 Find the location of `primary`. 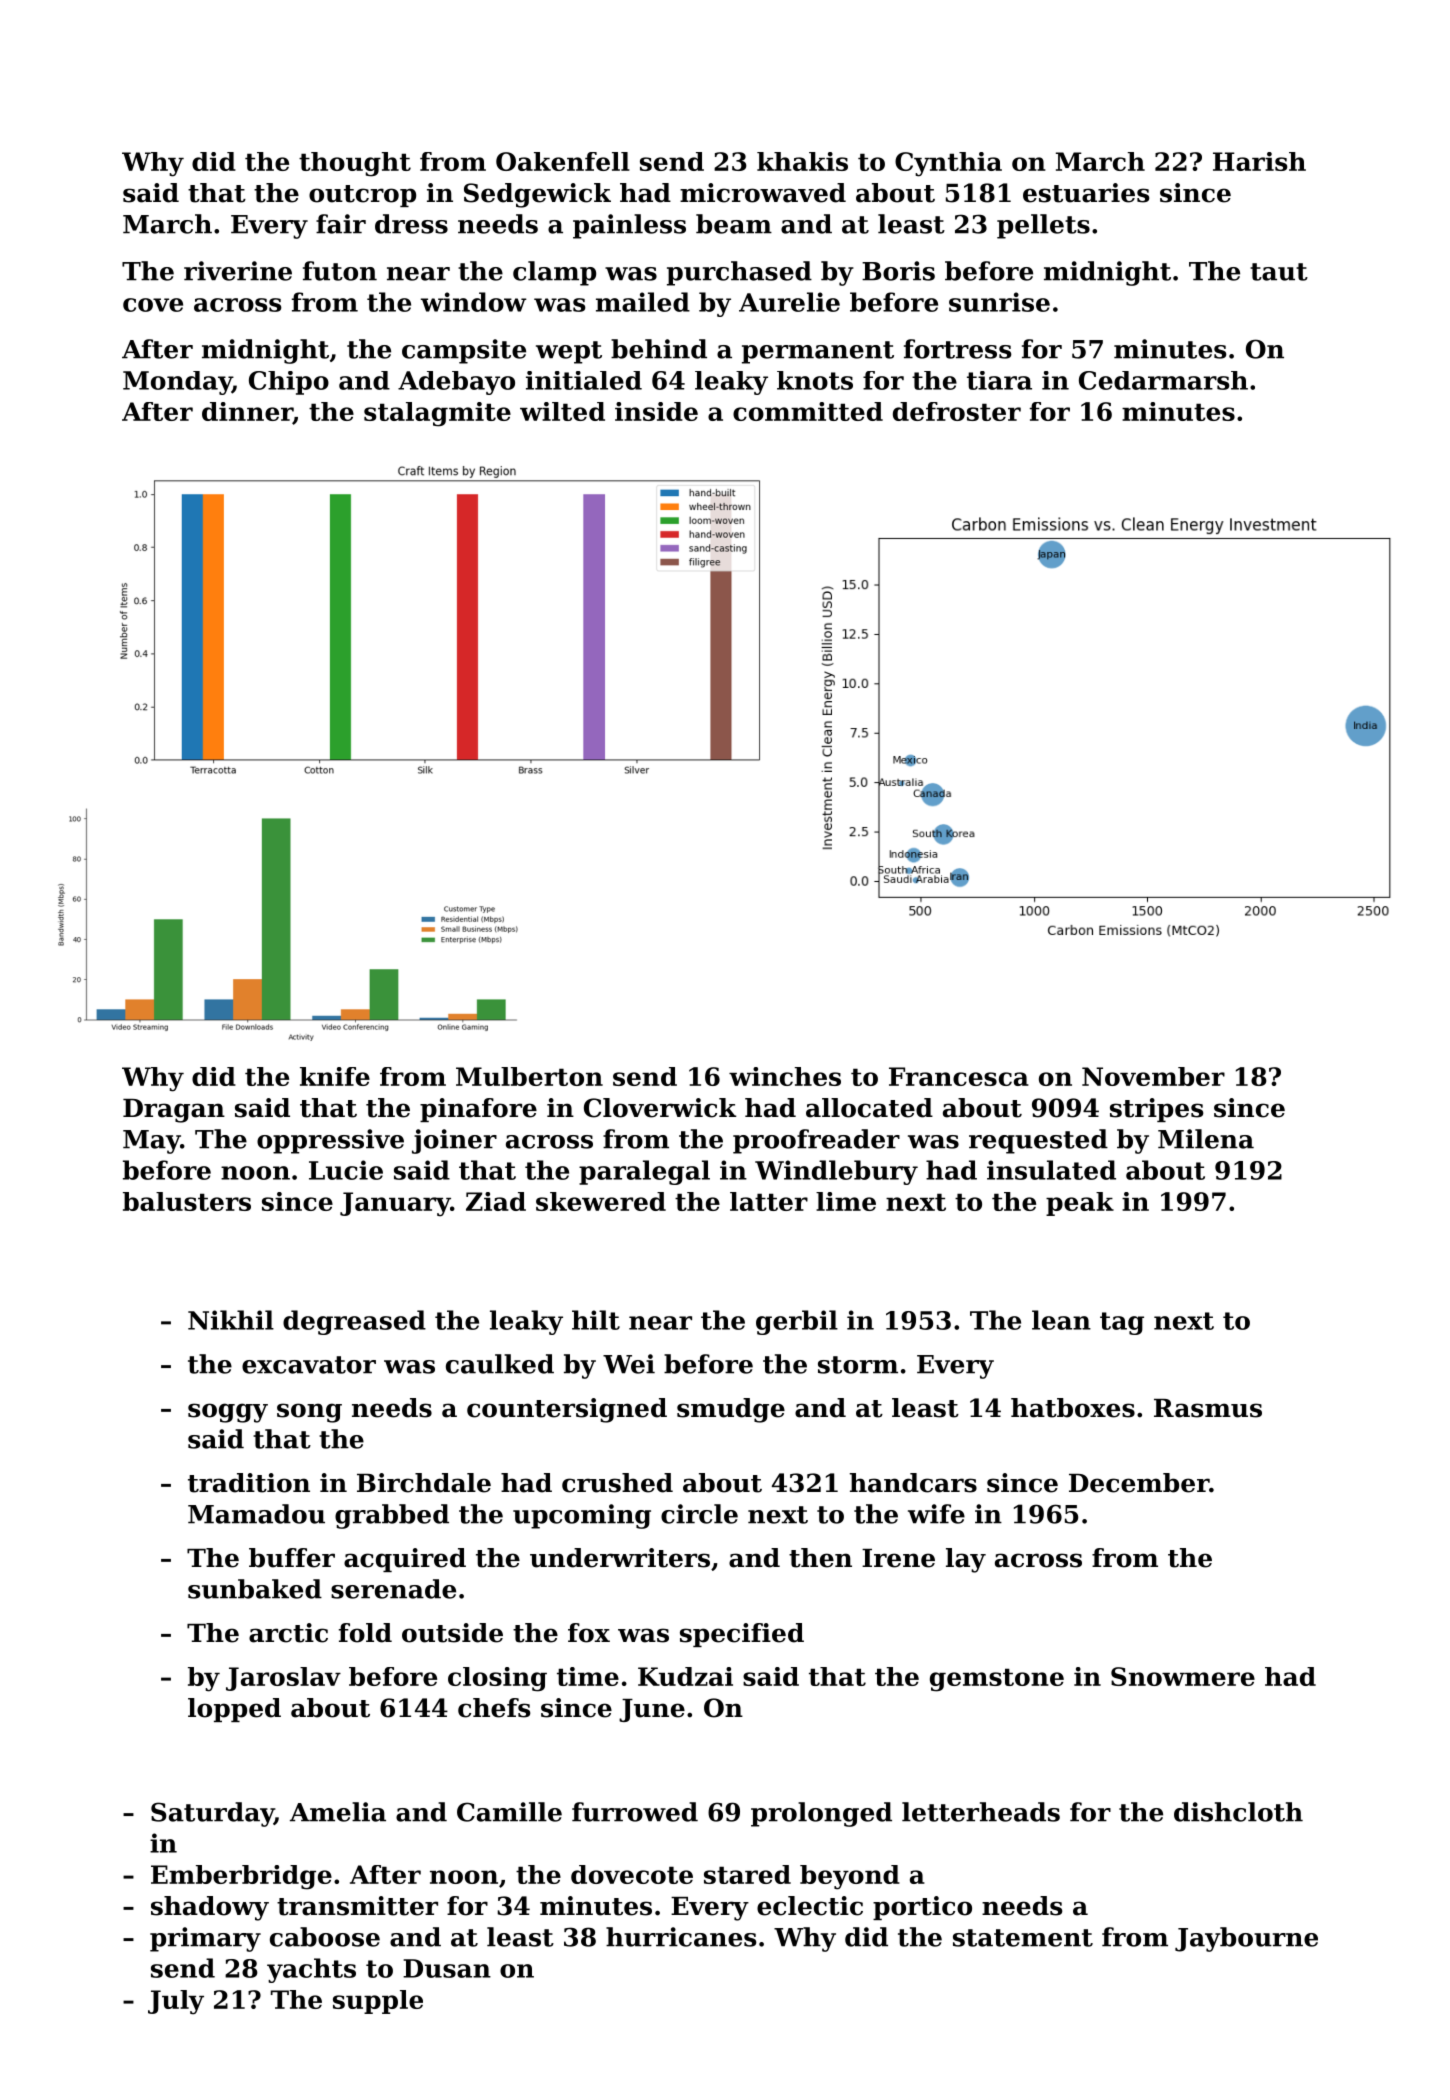

primary is located at coordinates (205, 1939).
